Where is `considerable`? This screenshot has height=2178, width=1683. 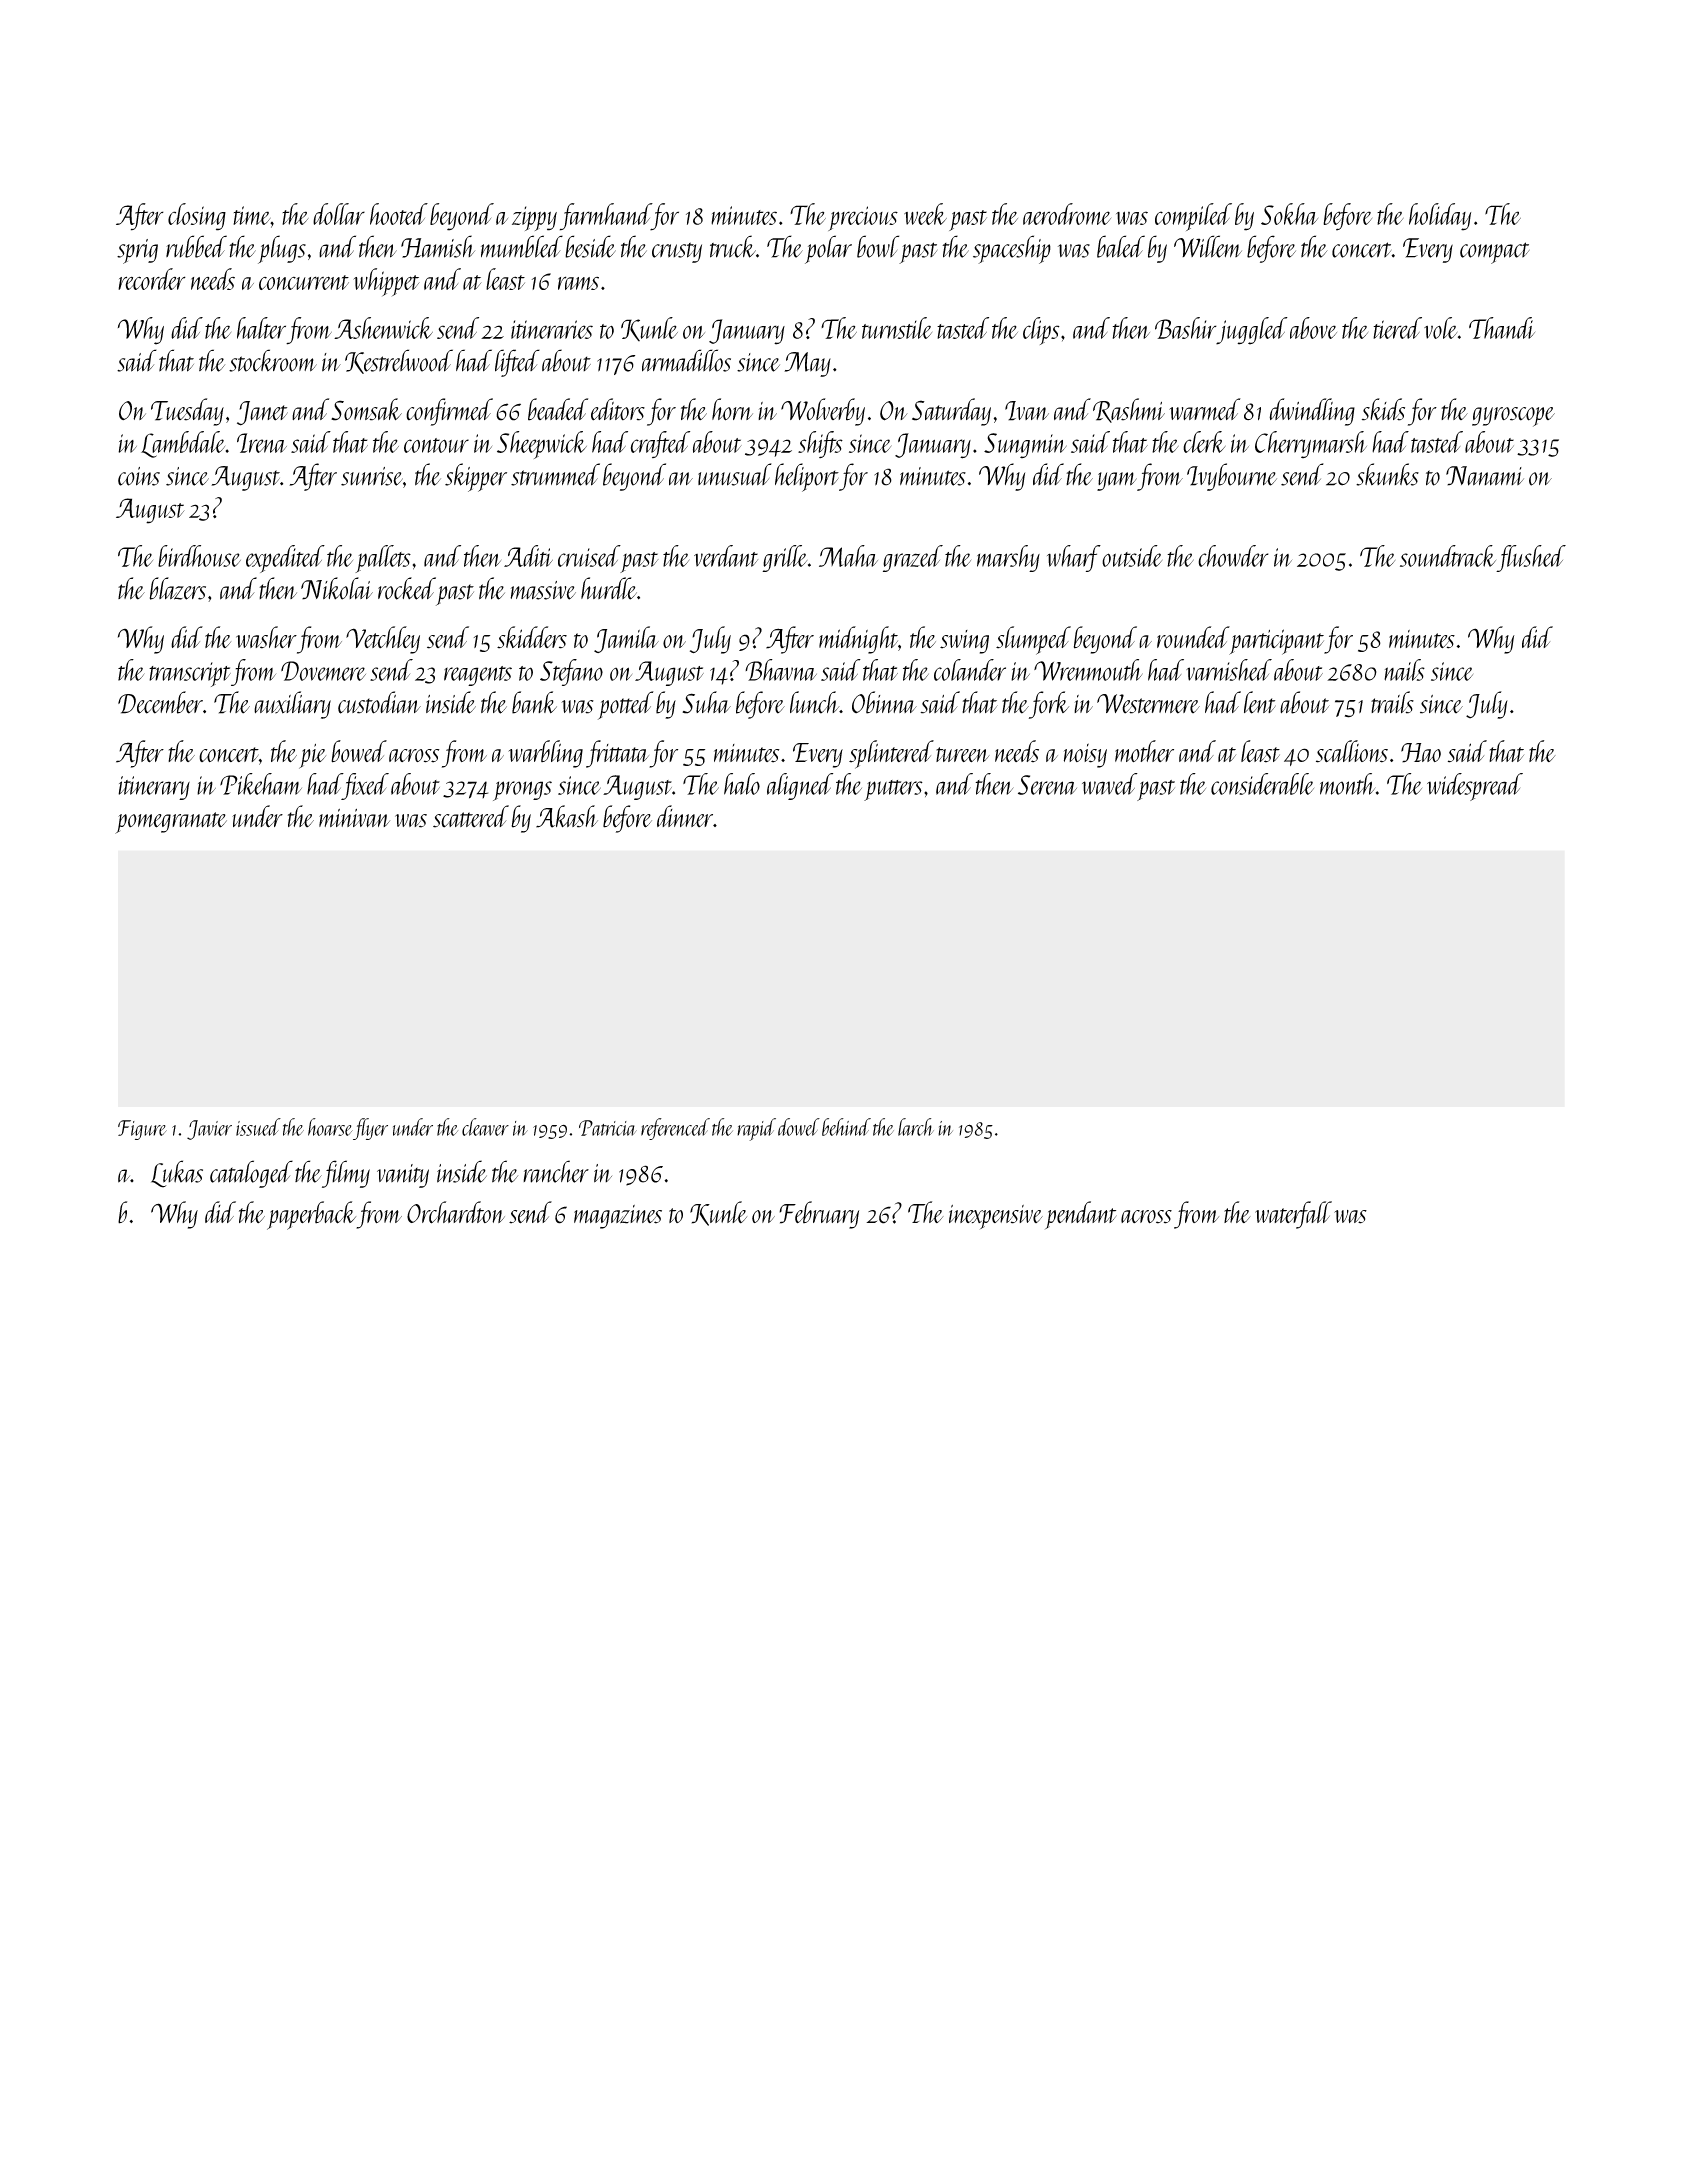 considerable is located at coordinates (1262, 784).
